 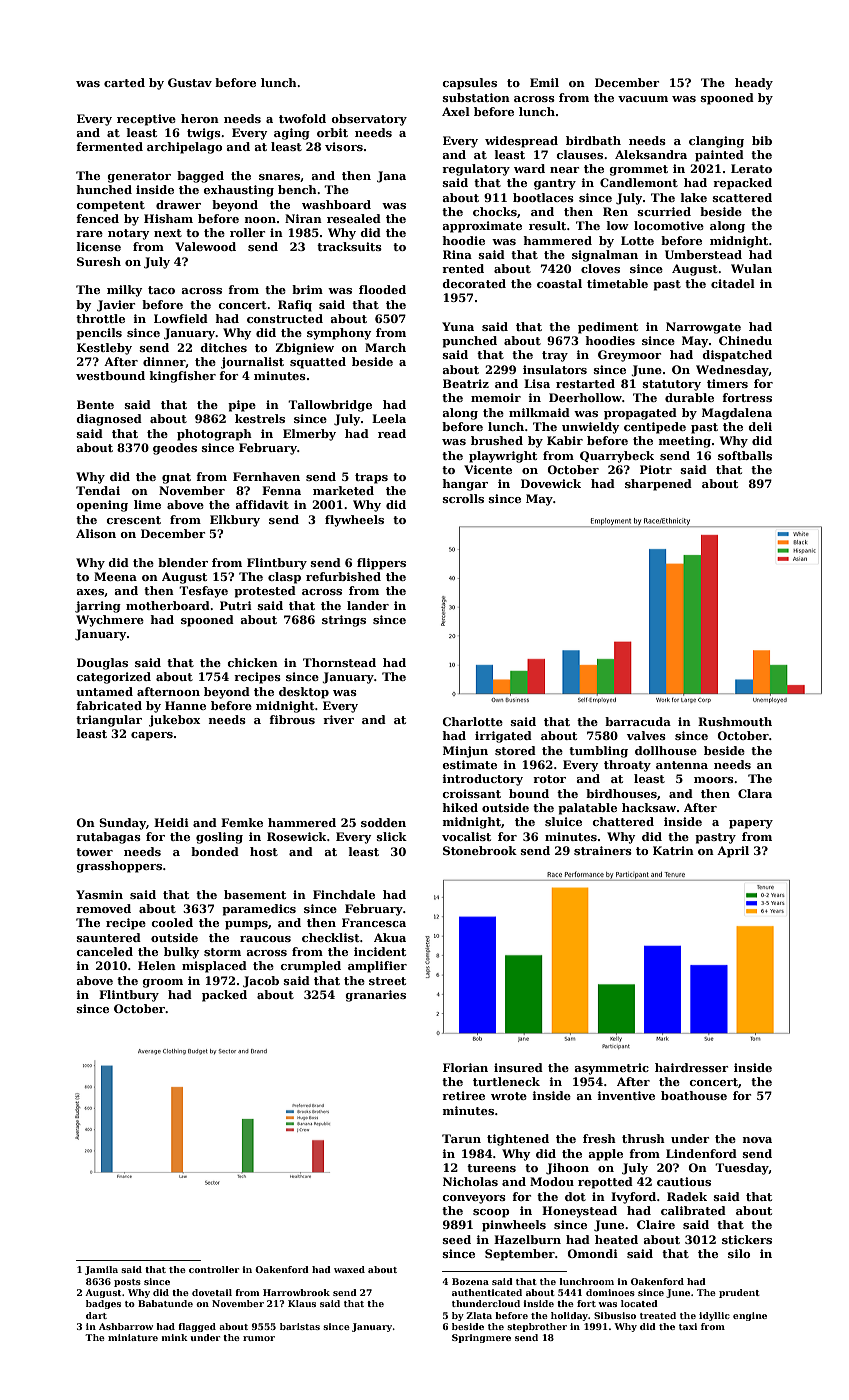 What do you see at coordinates (658, 485) in the image?
I see `sharpened` at bounding box center [658, 485].
